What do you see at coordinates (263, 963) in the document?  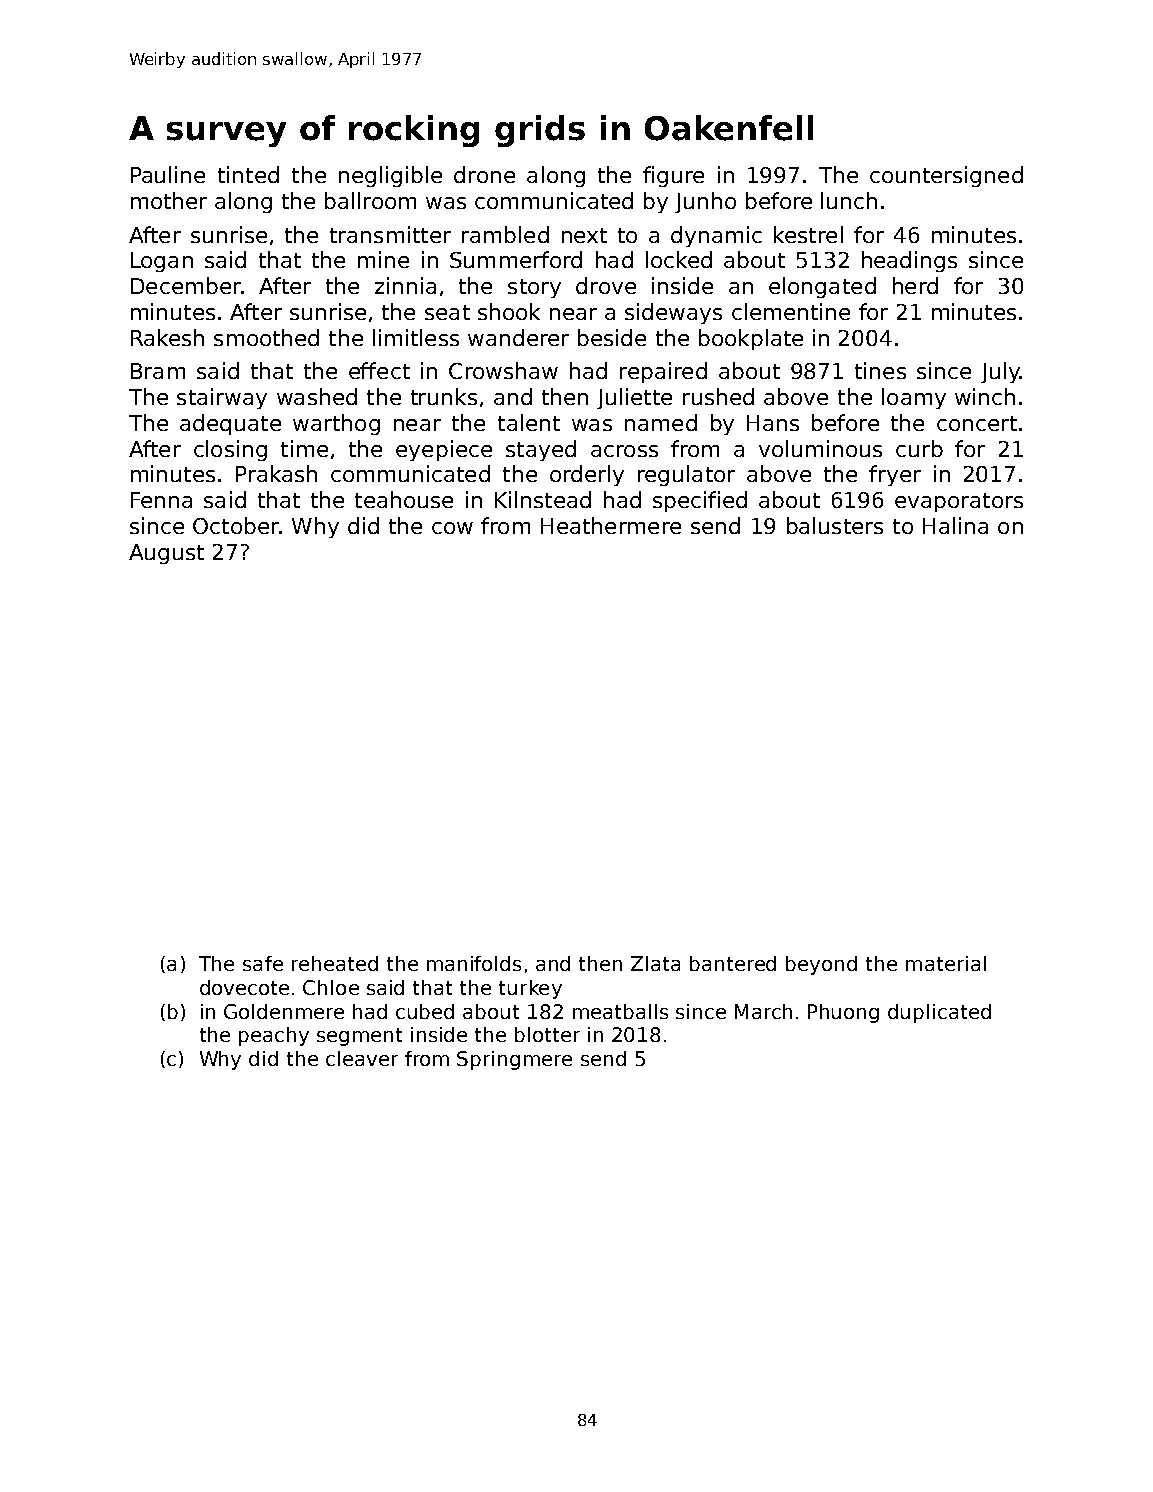 I see `safe` at bounding box center [263, 963].
